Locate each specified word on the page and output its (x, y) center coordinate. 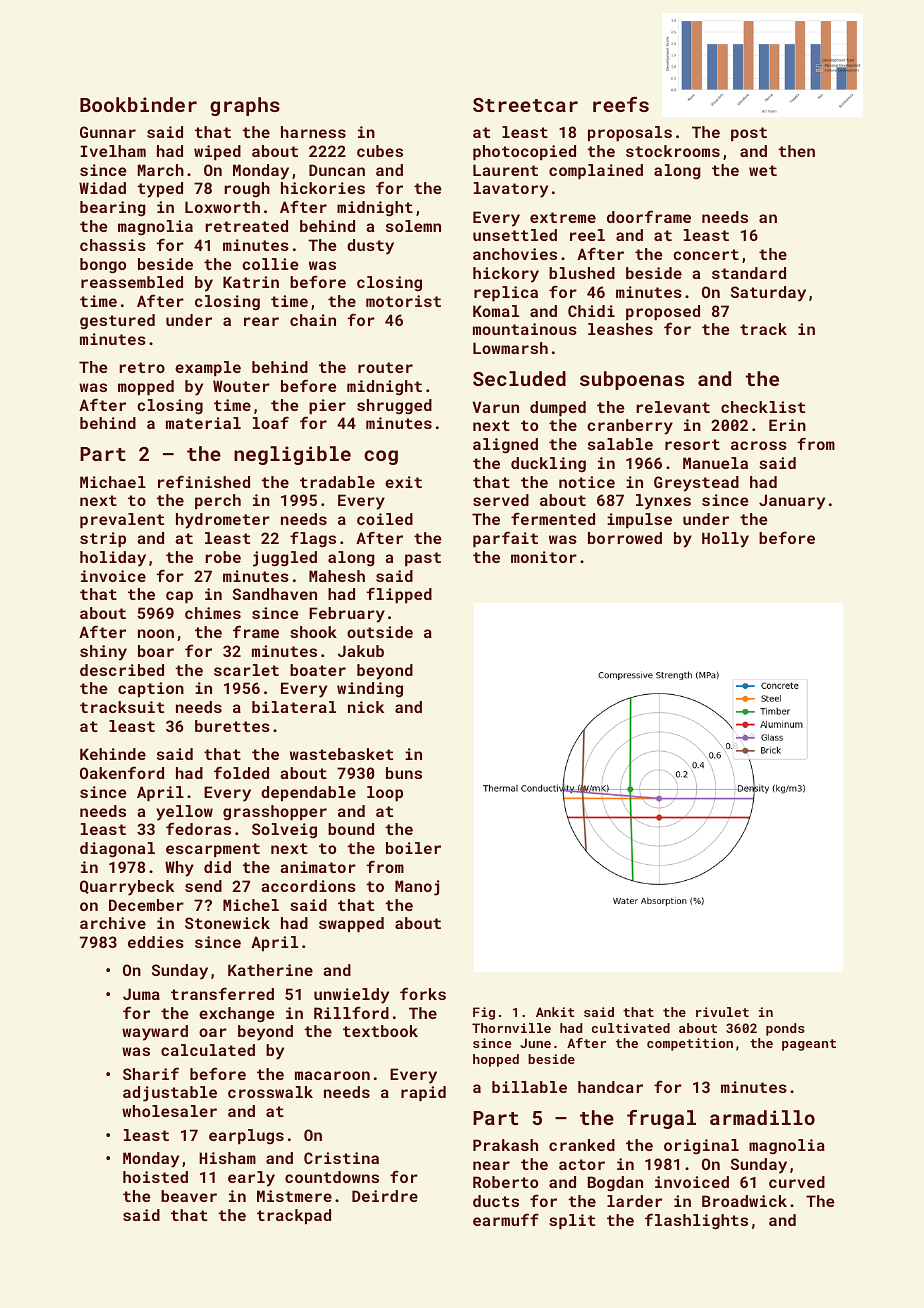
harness (313, 132)
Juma (141, 994)
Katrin (251, 282)
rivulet (722, 1012)
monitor (544, 557)
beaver (189, 1196)
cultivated (631, 1028)
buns (404, 773)
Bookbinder (138, 104)
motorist (403, 301)
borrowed (625, 538)
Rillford (351, 1012)
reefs (621, 104)
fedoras (198, 828)
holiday (113, 559)
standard (749, 273)
